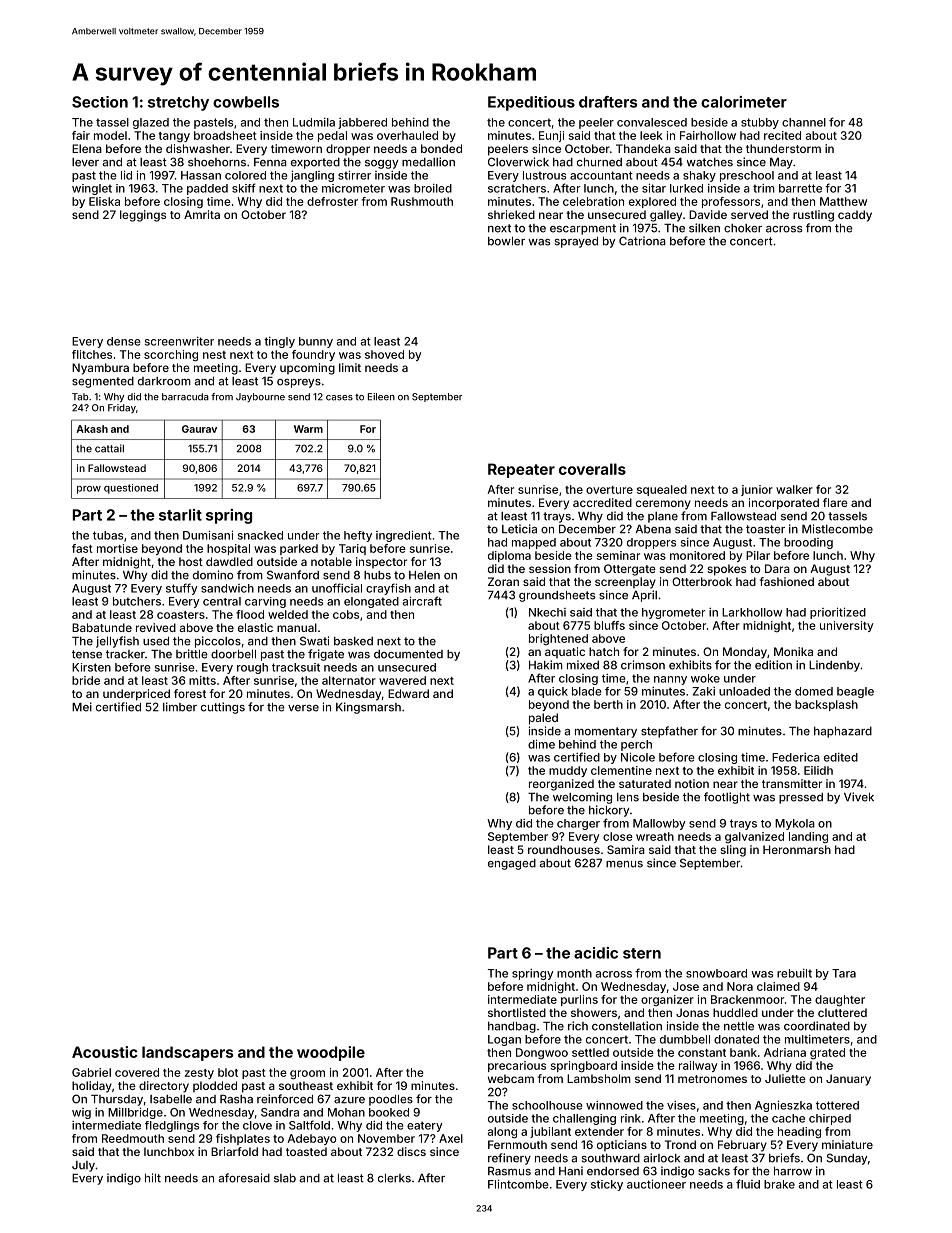 This image has width=952, height=1233. I want to click on Rasha, so click(236, 1099).
